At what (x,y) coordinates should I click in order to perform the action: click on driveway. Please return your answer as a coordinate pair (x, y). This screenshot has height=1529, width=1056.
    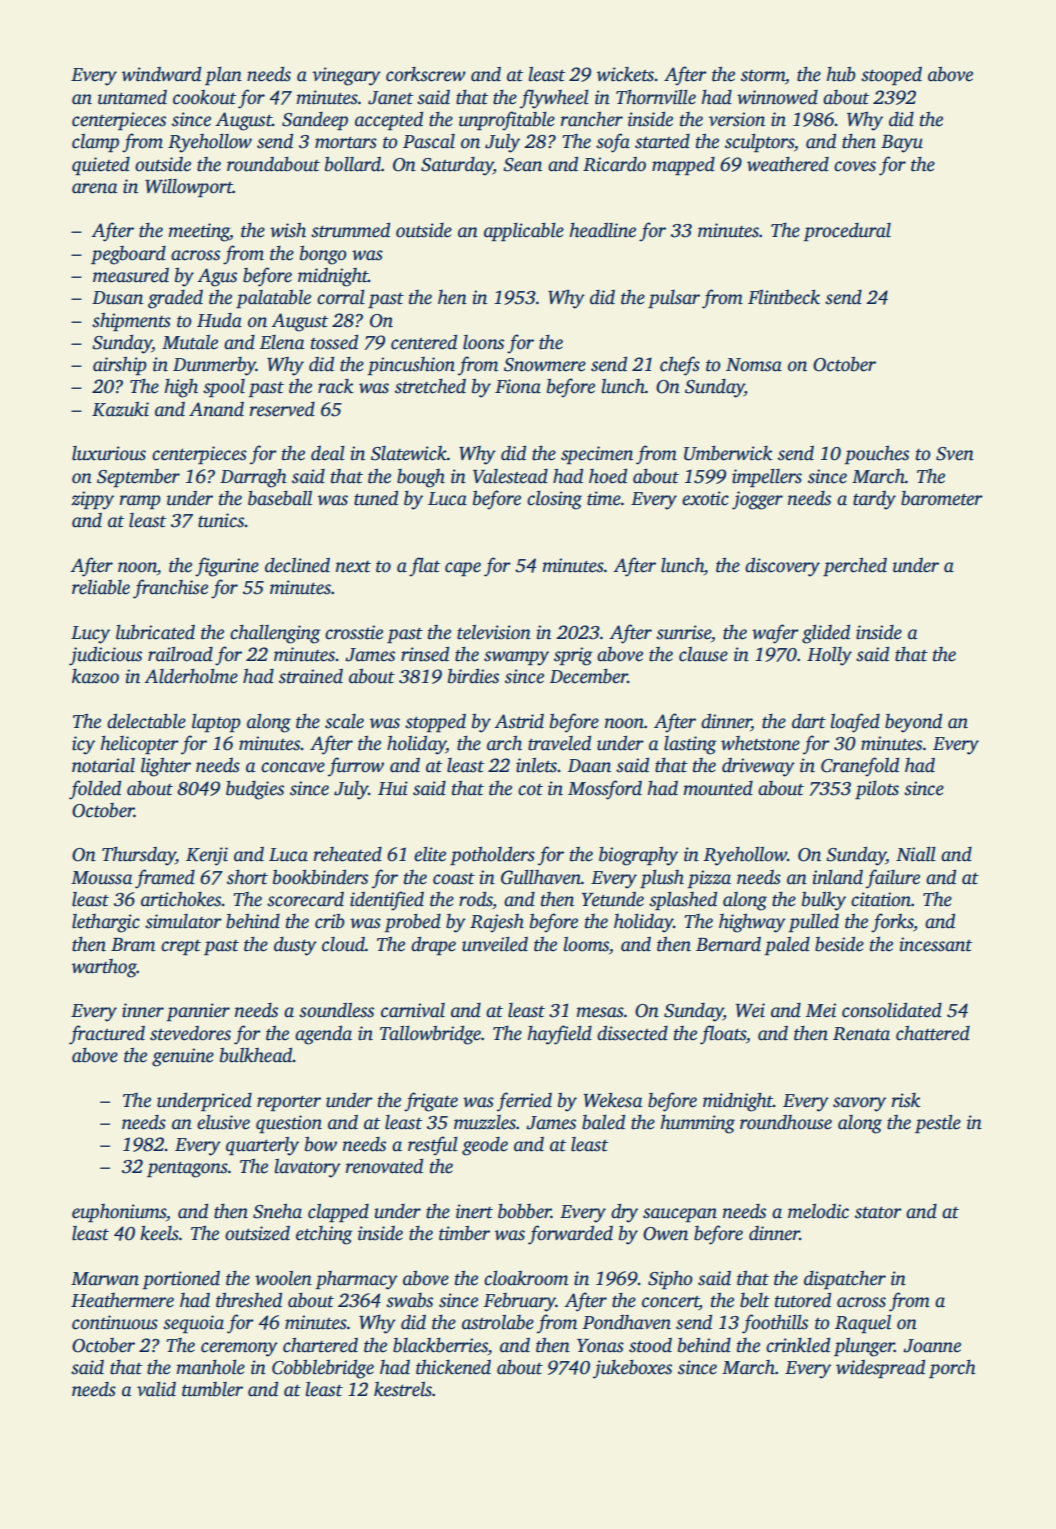
    Looking at the image, I should click on (758, 767).
